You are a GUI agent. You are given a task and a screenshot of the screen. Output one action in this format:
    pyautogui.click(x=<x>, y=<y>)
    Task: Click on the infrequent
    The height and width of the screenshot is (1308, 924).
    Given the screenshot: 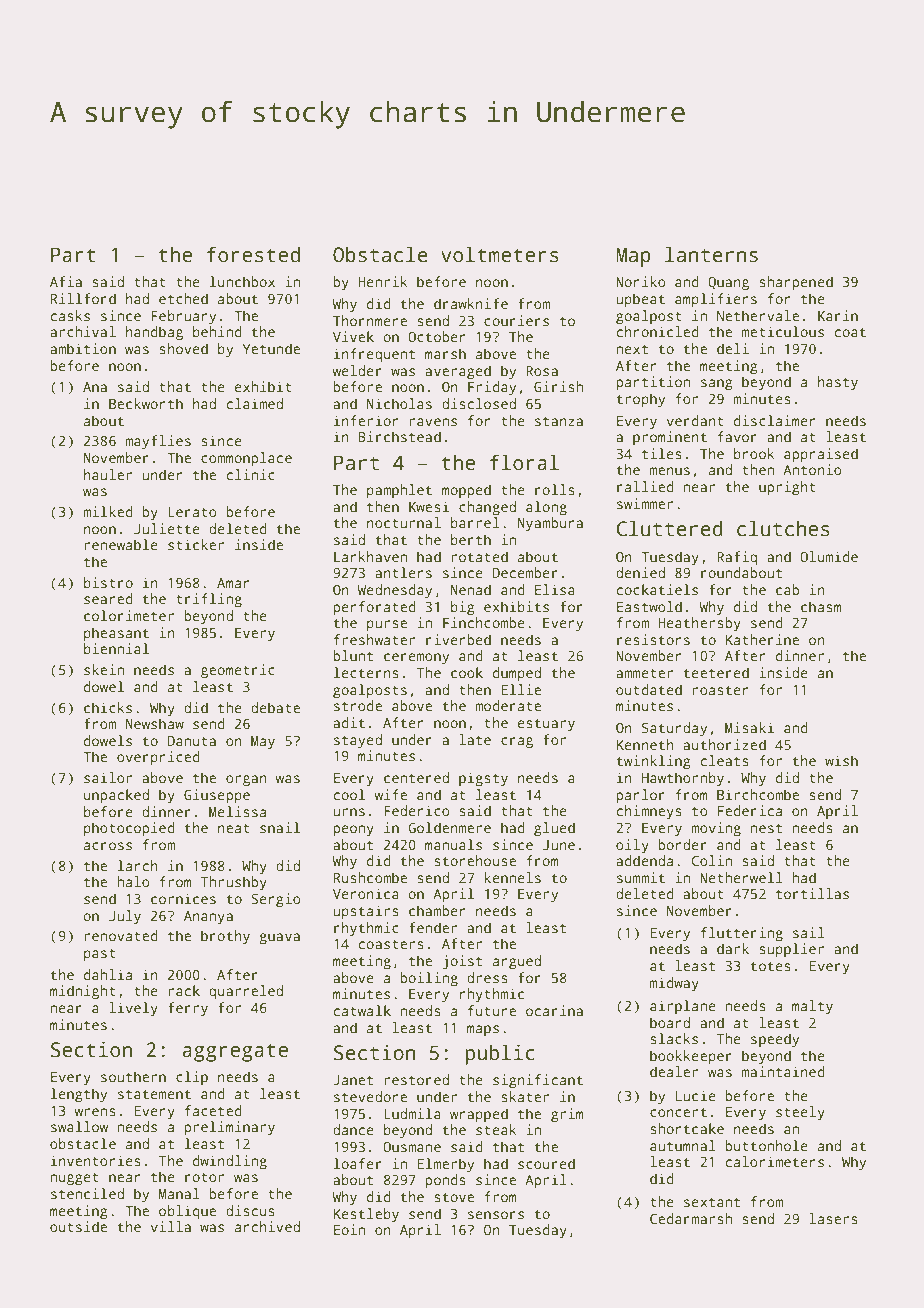 What is the action you would take?
    pyautogui.click(x=374, y=355)
